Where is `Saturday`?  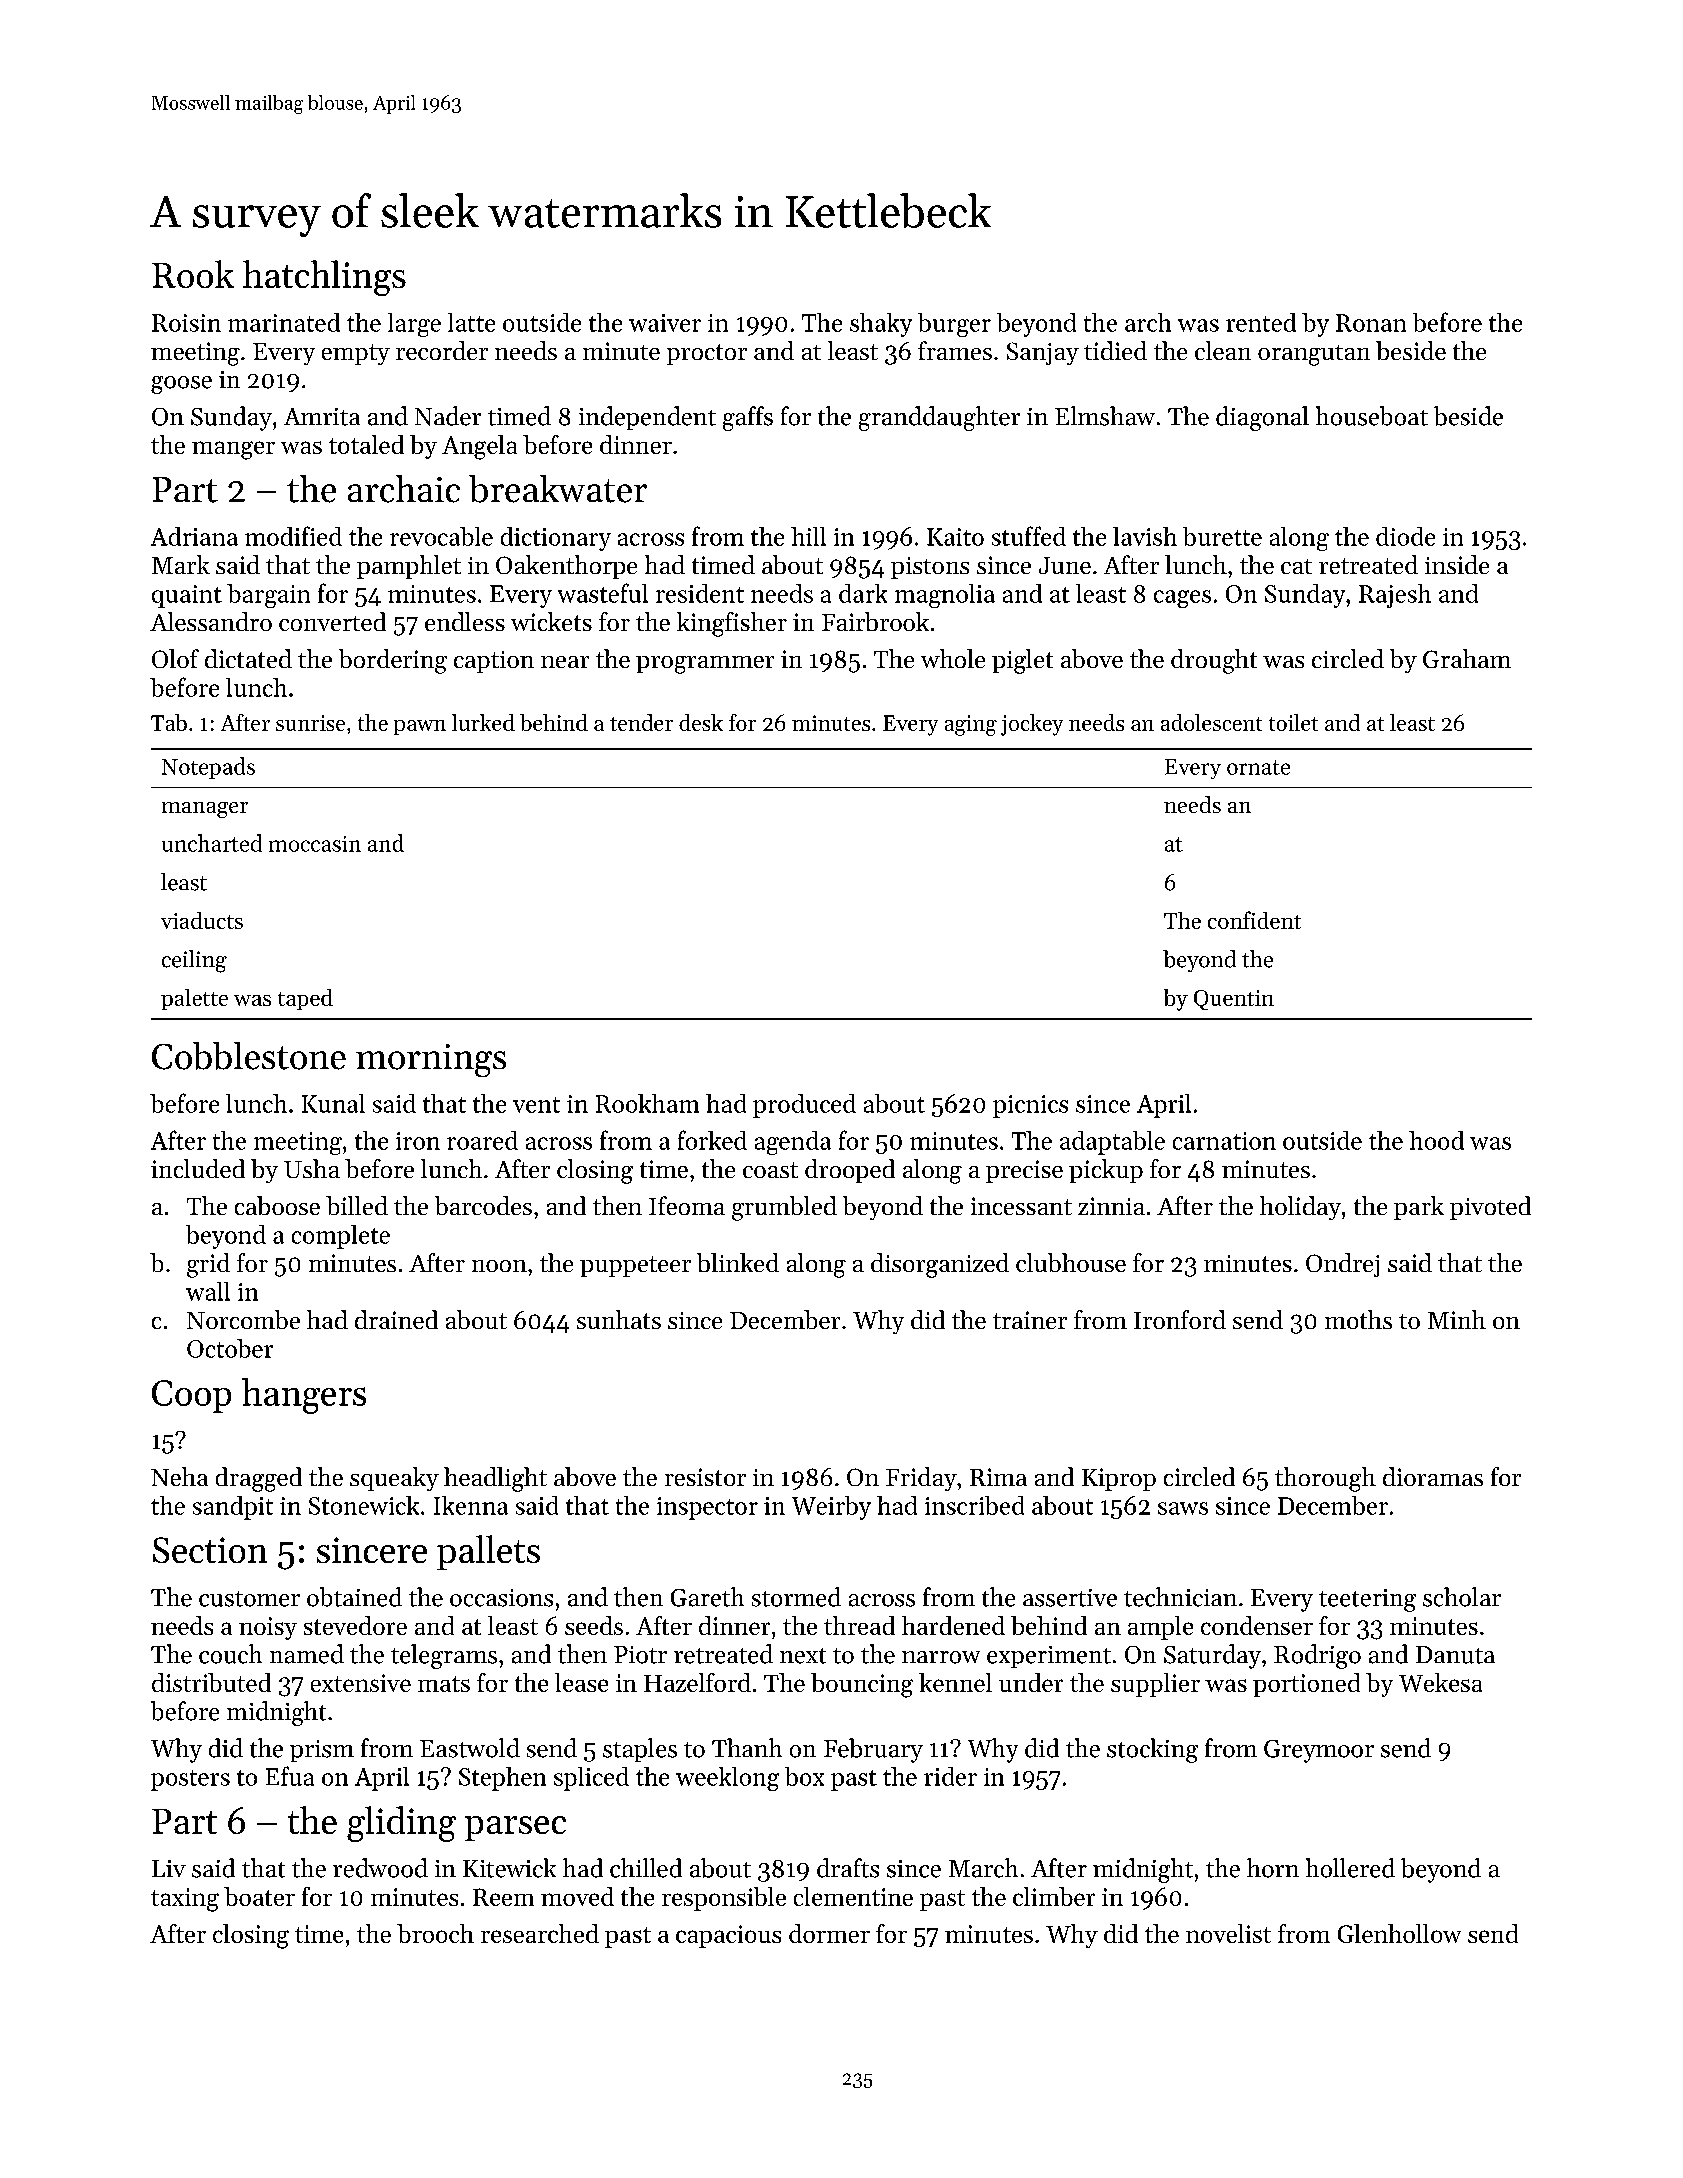
Saturday is located at coordinates (1212, 1656).
